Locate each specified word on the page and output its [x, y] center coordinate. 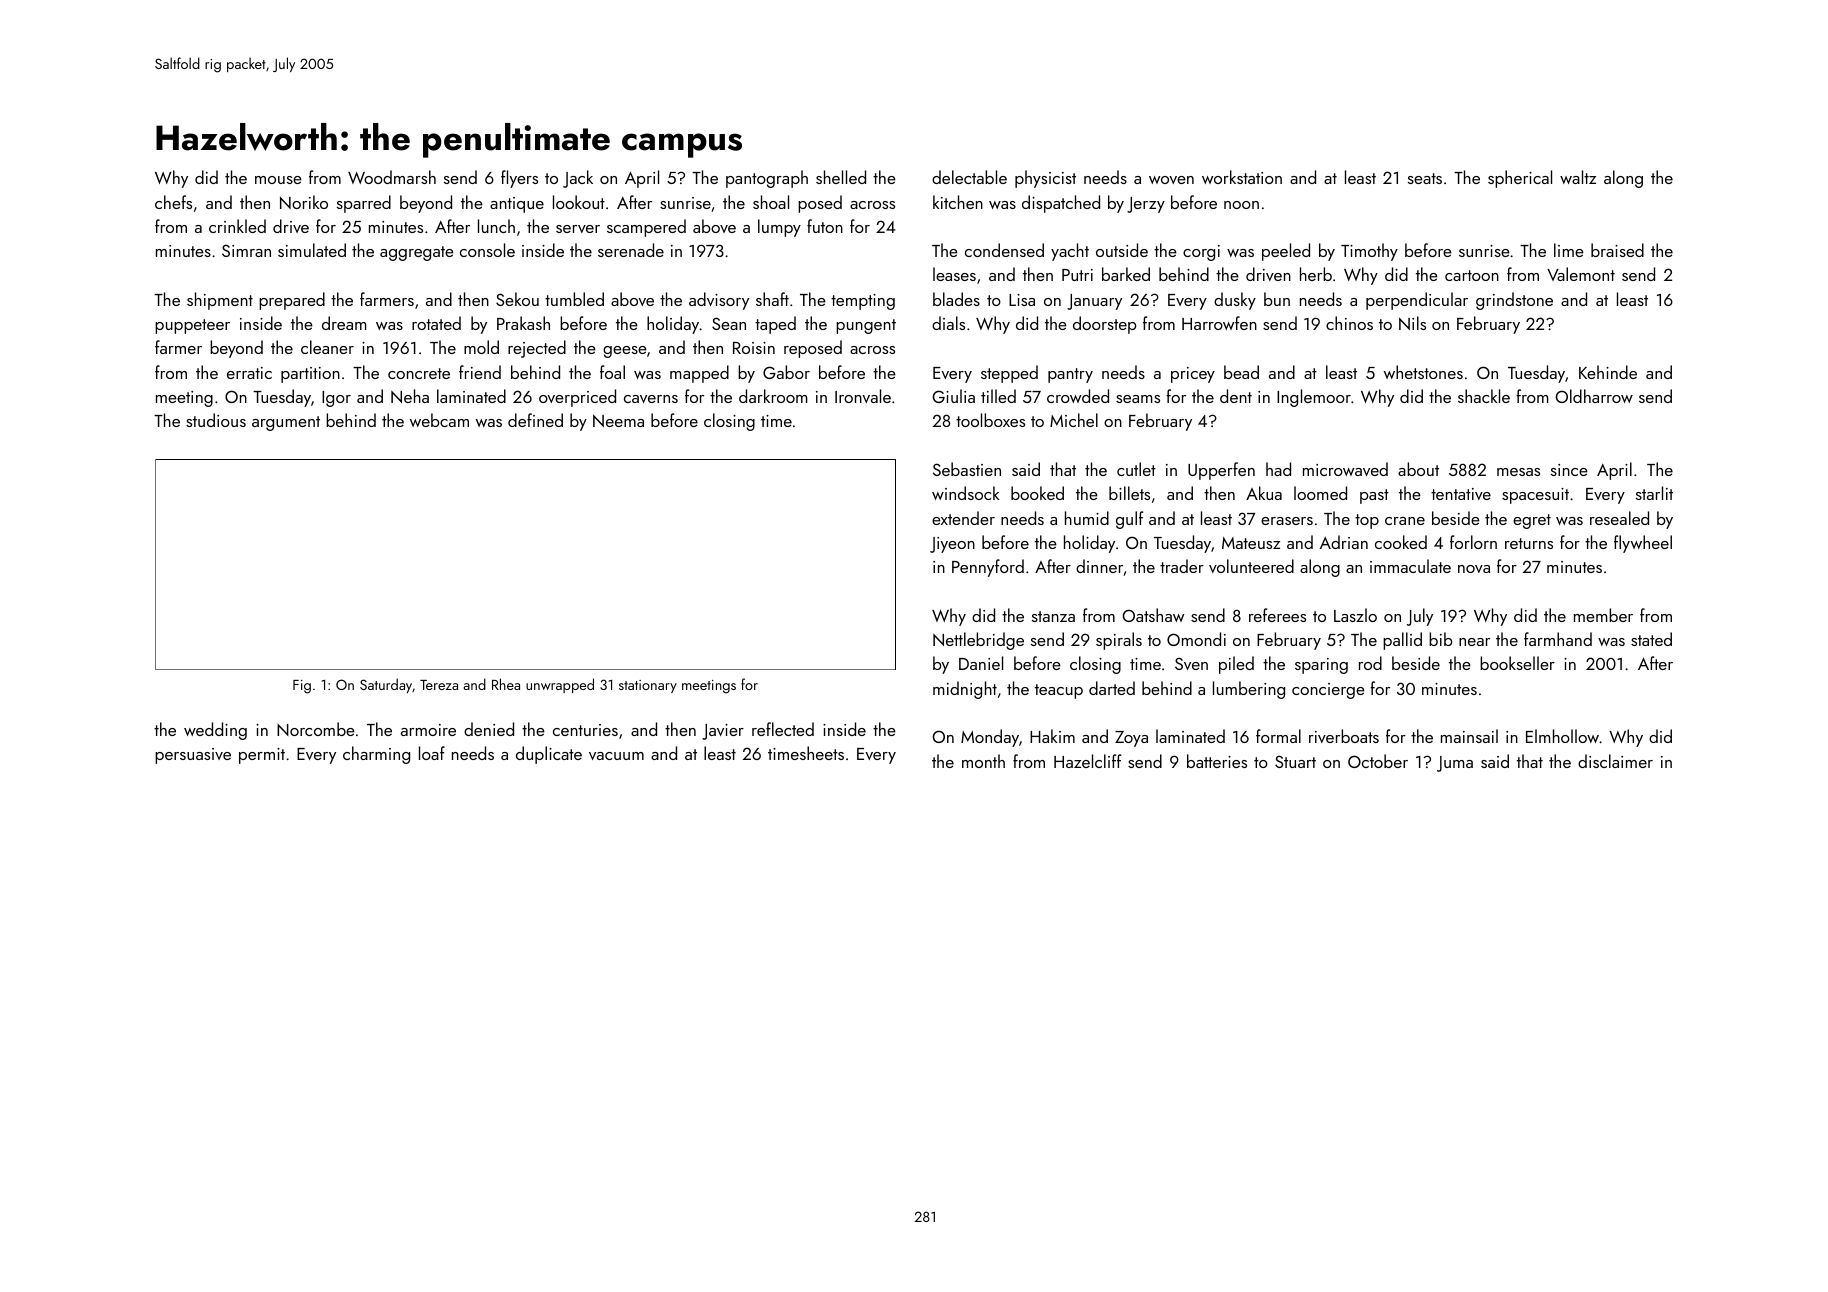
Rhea [506, 684]
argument [286, 423]
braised [1617, 250]
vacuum [616, 756]
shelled [841, 177]
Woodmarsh [392, 177]
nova [1474, 569]
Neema [618, 420]
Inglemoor [1314, 398]
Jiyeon [952, 545]
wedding [215, 731]
